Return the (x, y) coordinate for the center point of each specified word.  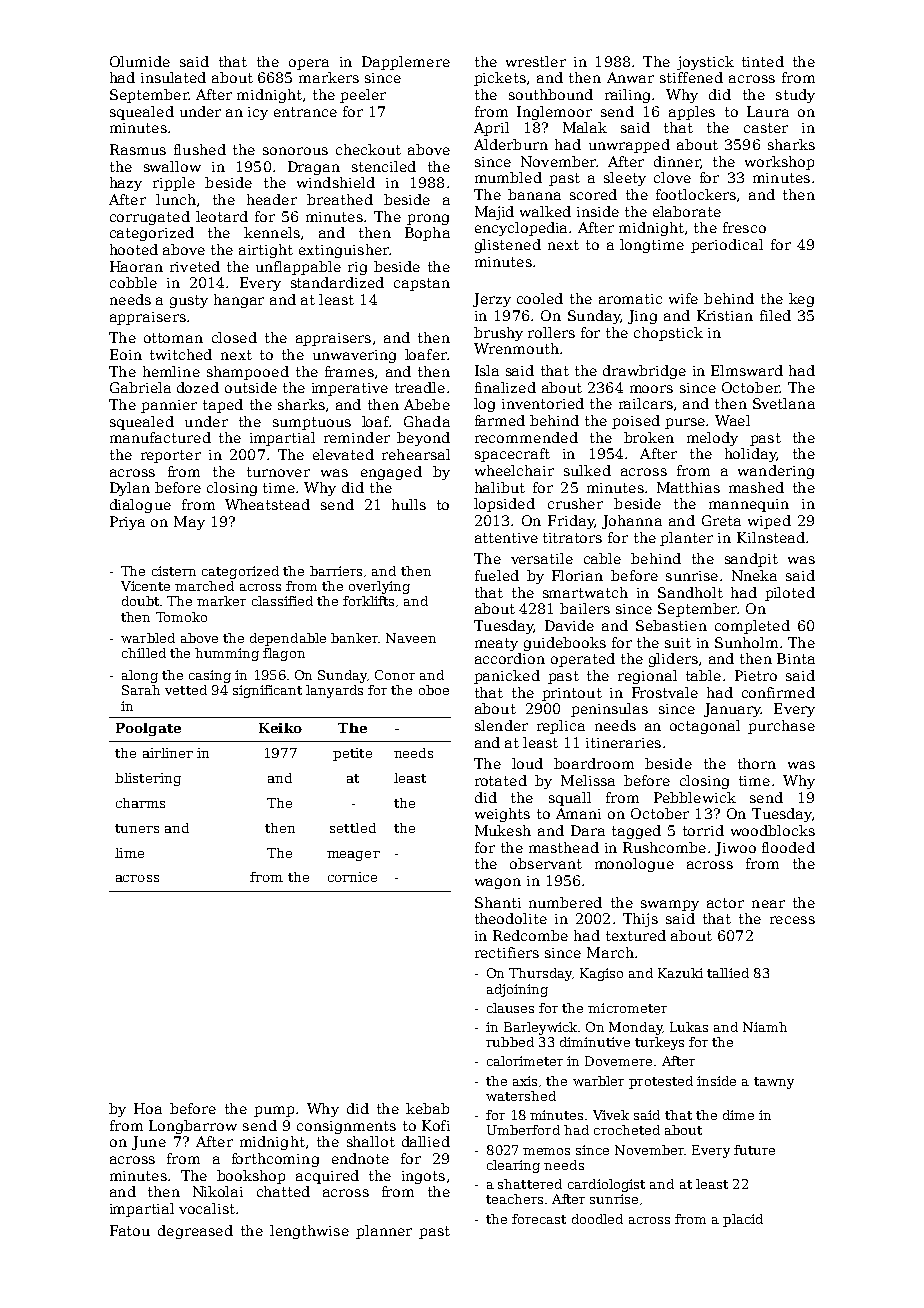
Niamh (765, 1027)
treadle (420, 387)
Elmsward (747, 370)
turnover (278, 472)
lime (129, 853)
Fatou (130, 1230)
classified (282, 601)
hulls (409, 504)
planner (384, 1232)
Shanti (498, 902)
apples (692, 113)
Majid (494, 213)
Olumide (140, 61)
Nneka (754, 575)
